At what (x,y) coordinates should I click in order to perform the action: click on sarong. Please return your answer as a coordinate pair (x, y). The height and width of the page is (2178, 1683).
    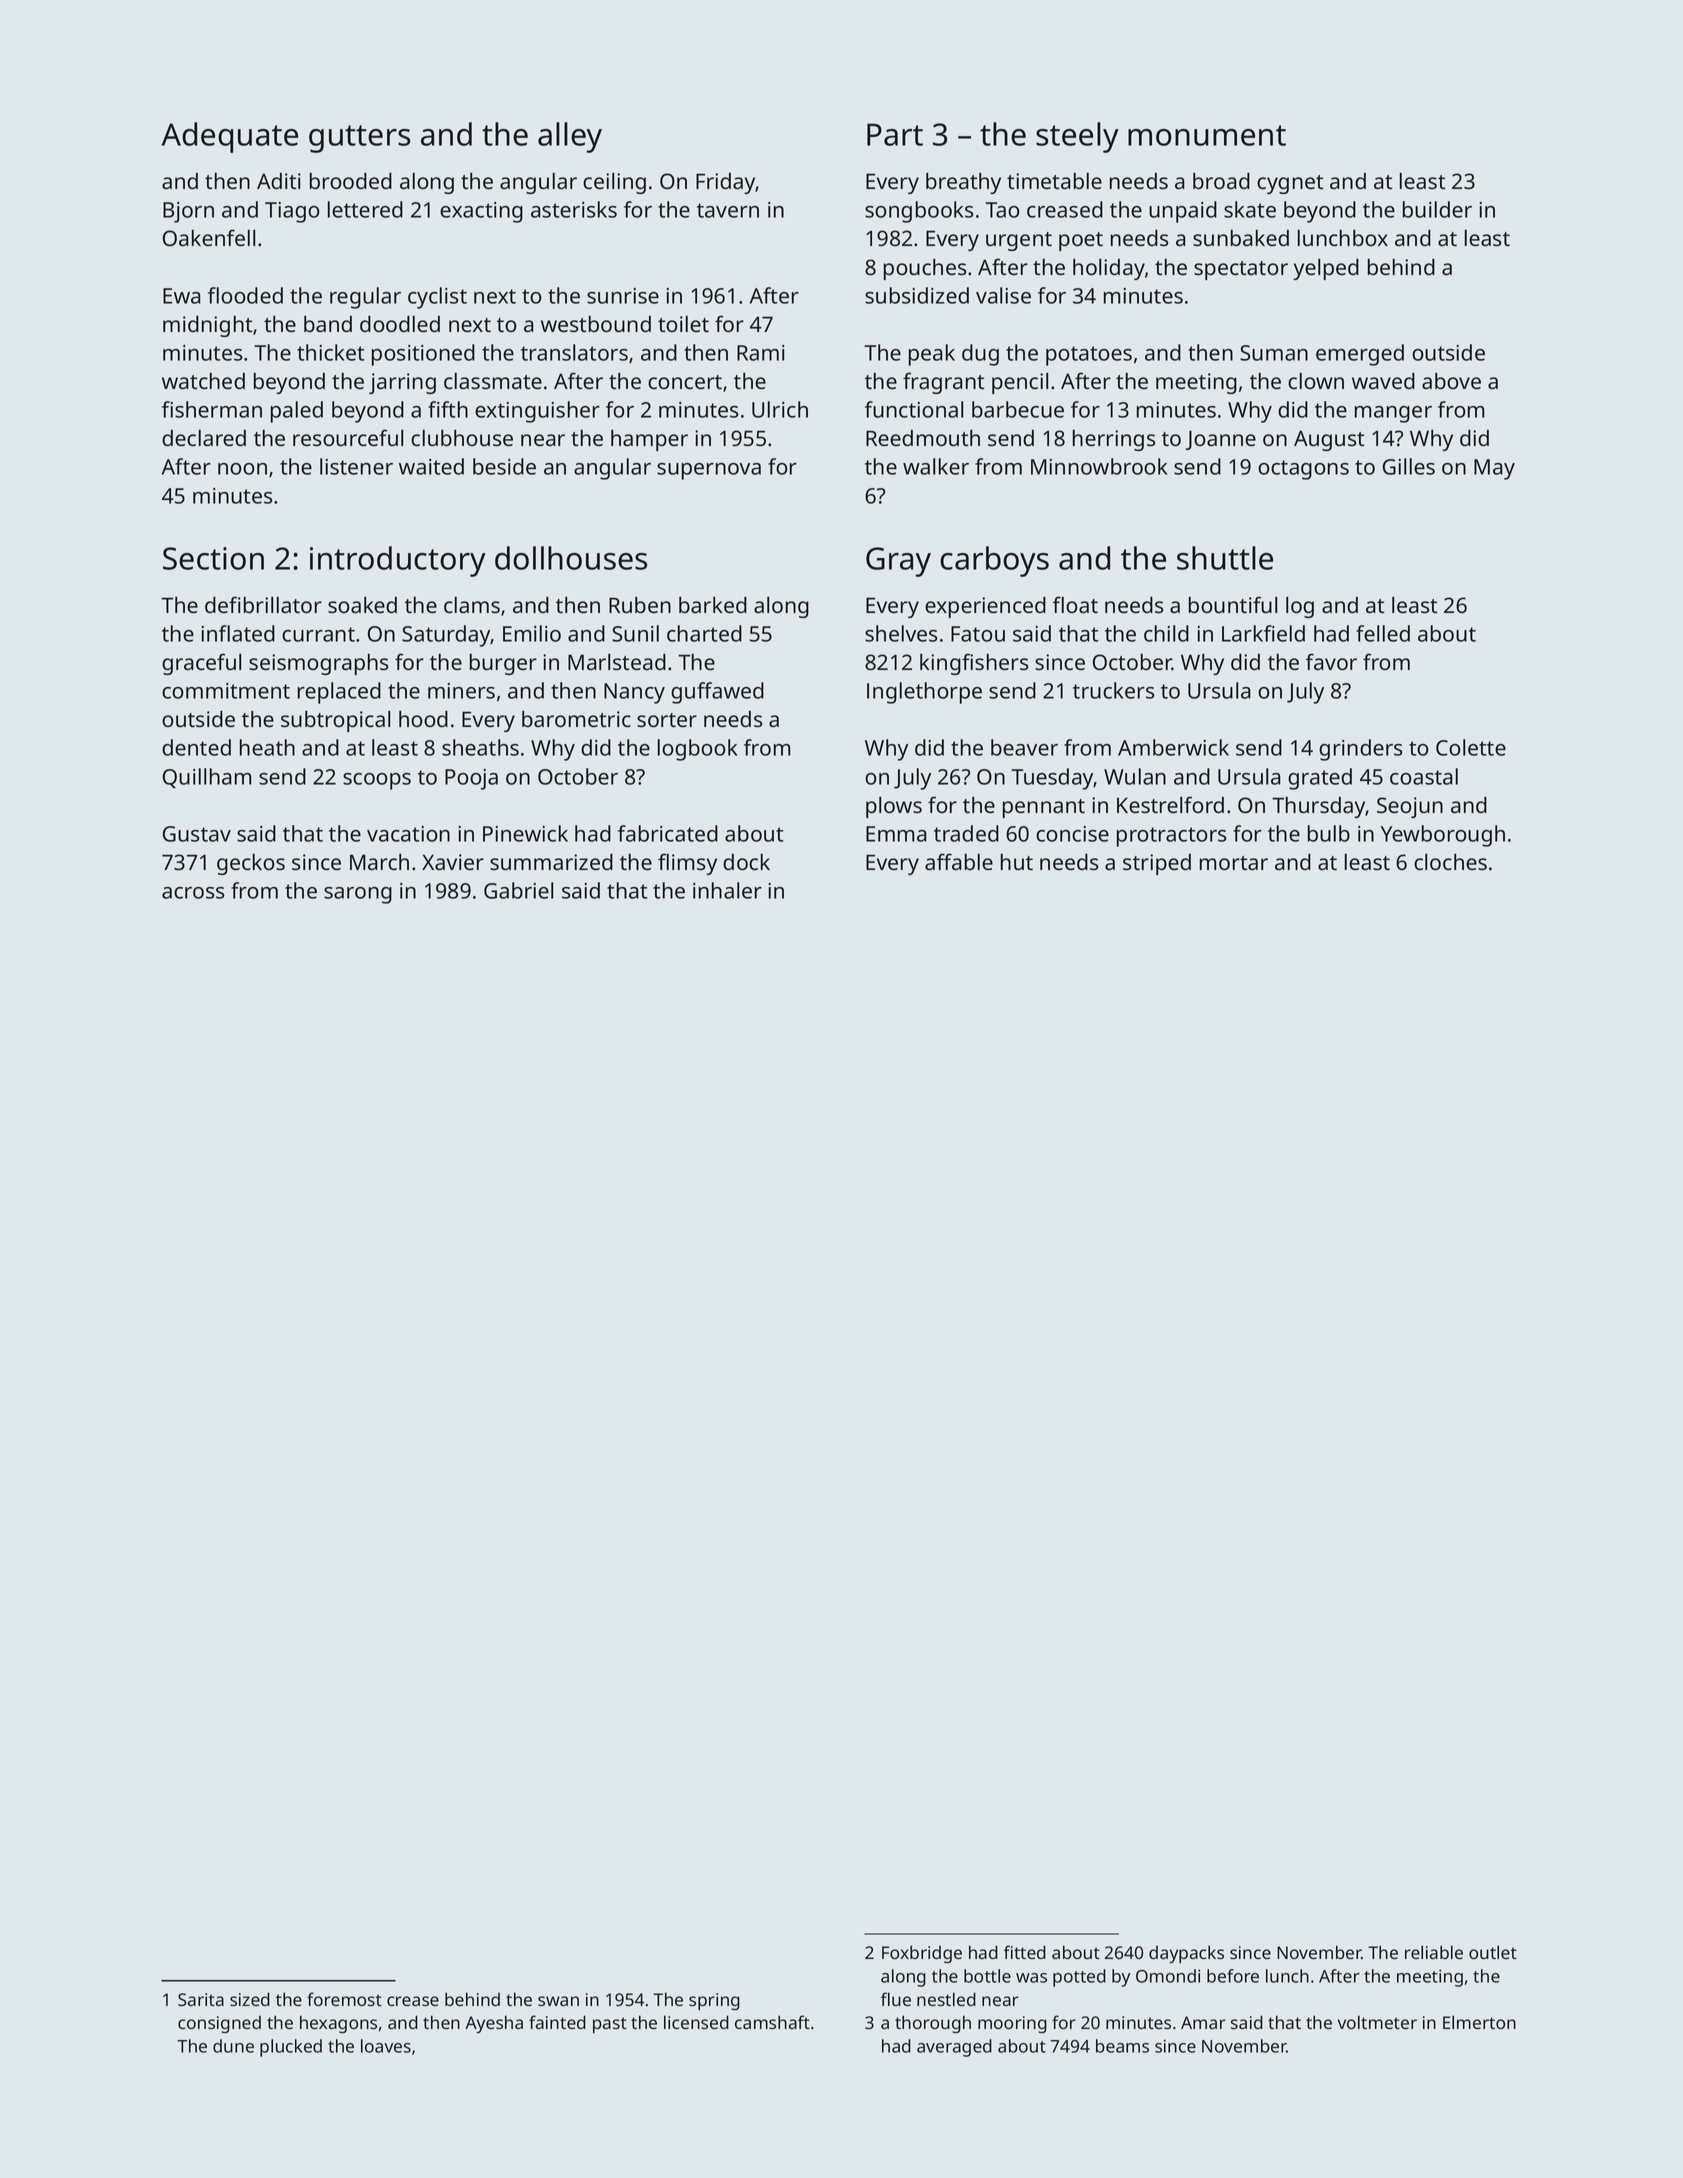
    Looking at the image, I should click on (358, 895).
